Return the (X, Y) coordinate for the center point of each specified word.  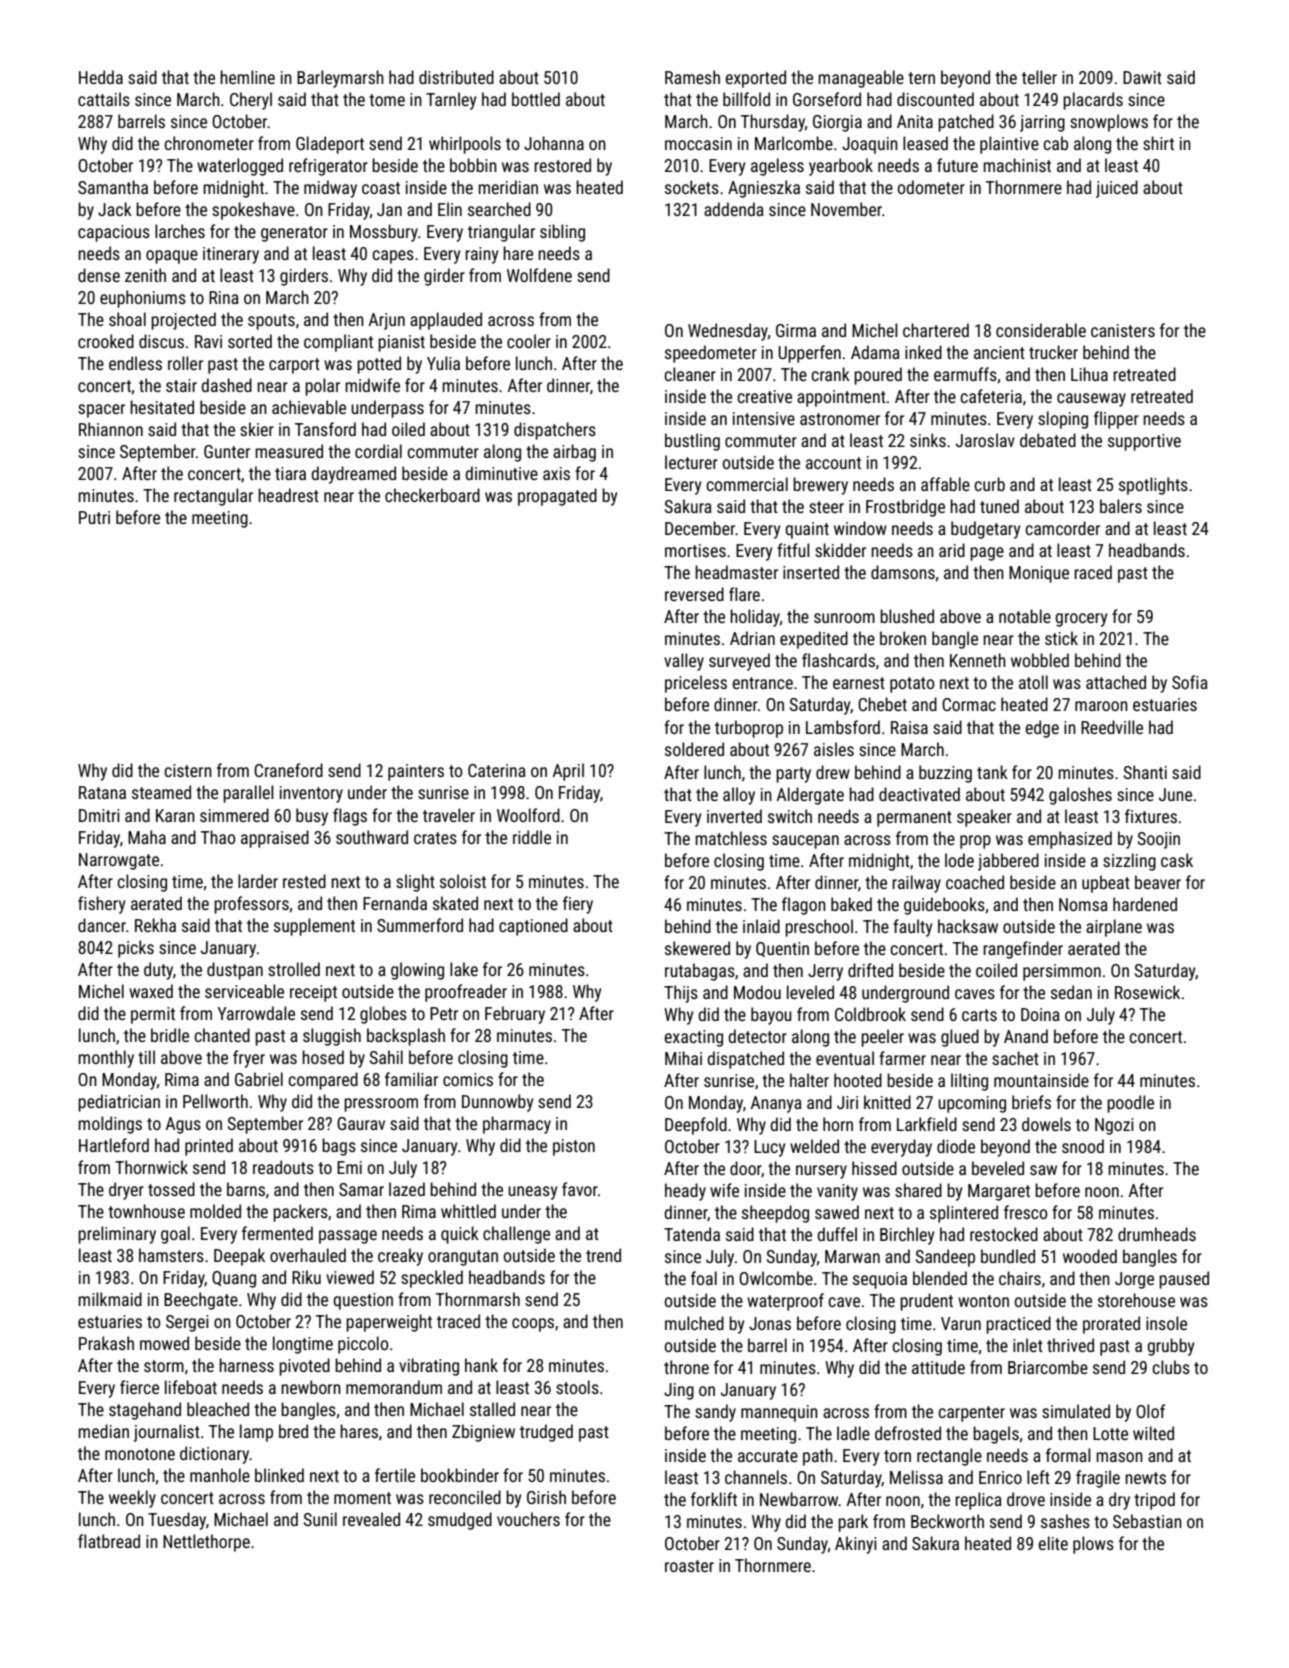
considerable (1041, 330)
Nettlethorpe (206, 1543)
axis (556, 473)
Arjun (387, 321)
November (846, 209)
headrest (288, 495)
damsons (903, 572)
